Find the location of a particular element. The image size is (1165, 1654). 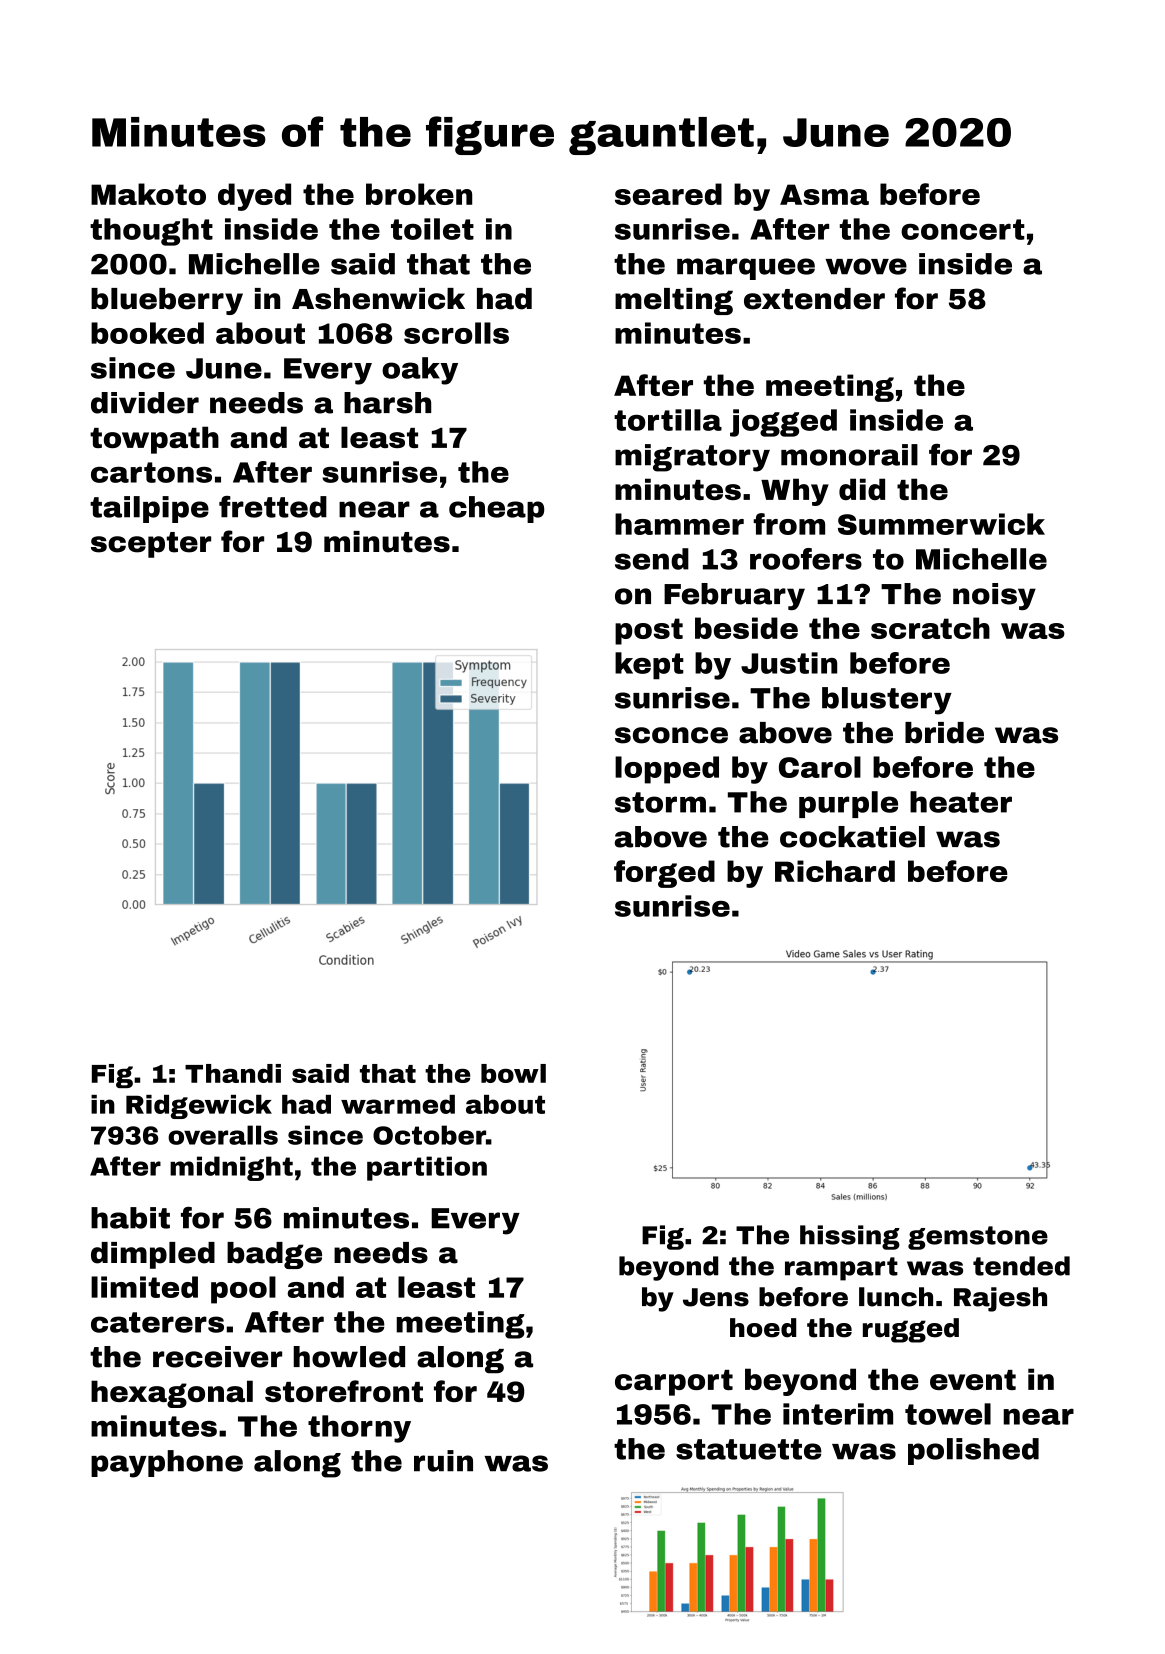

carport is located at coordinates (674, 1383).
